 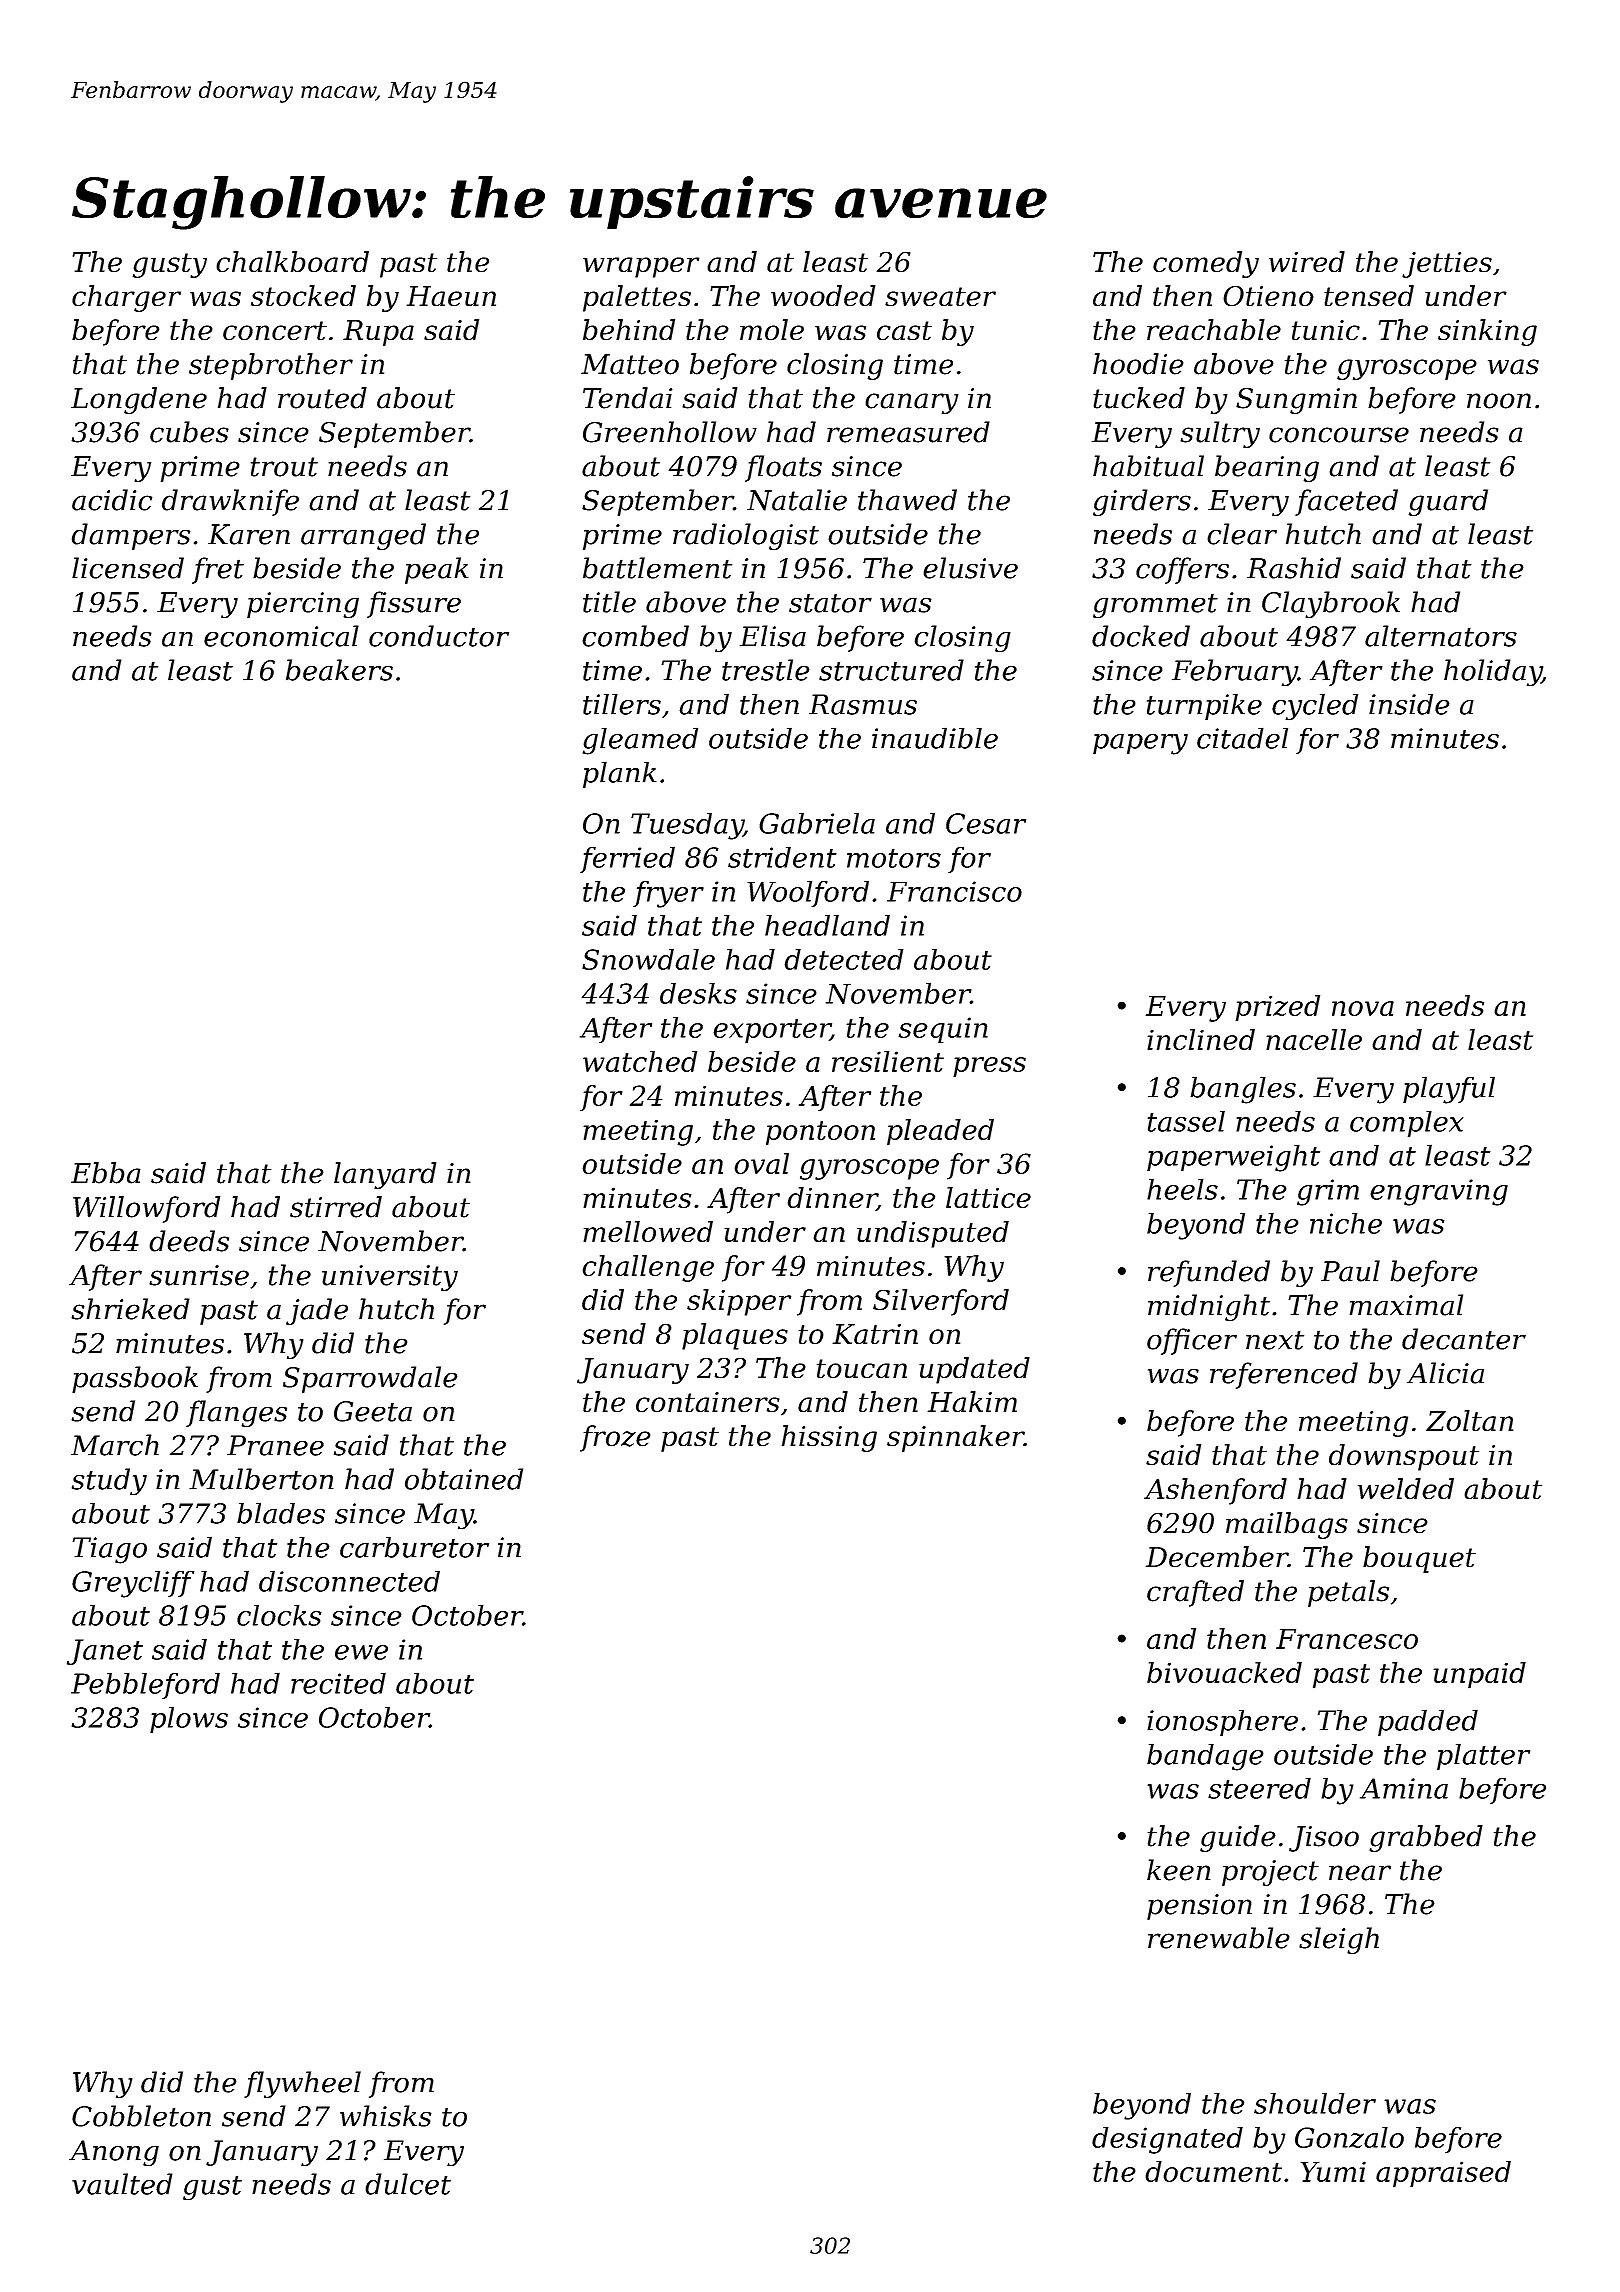 What do you see at coordinates (1449, 1090) in the screenshot?
I see `playful` at bounding box center [1449, 1090].
